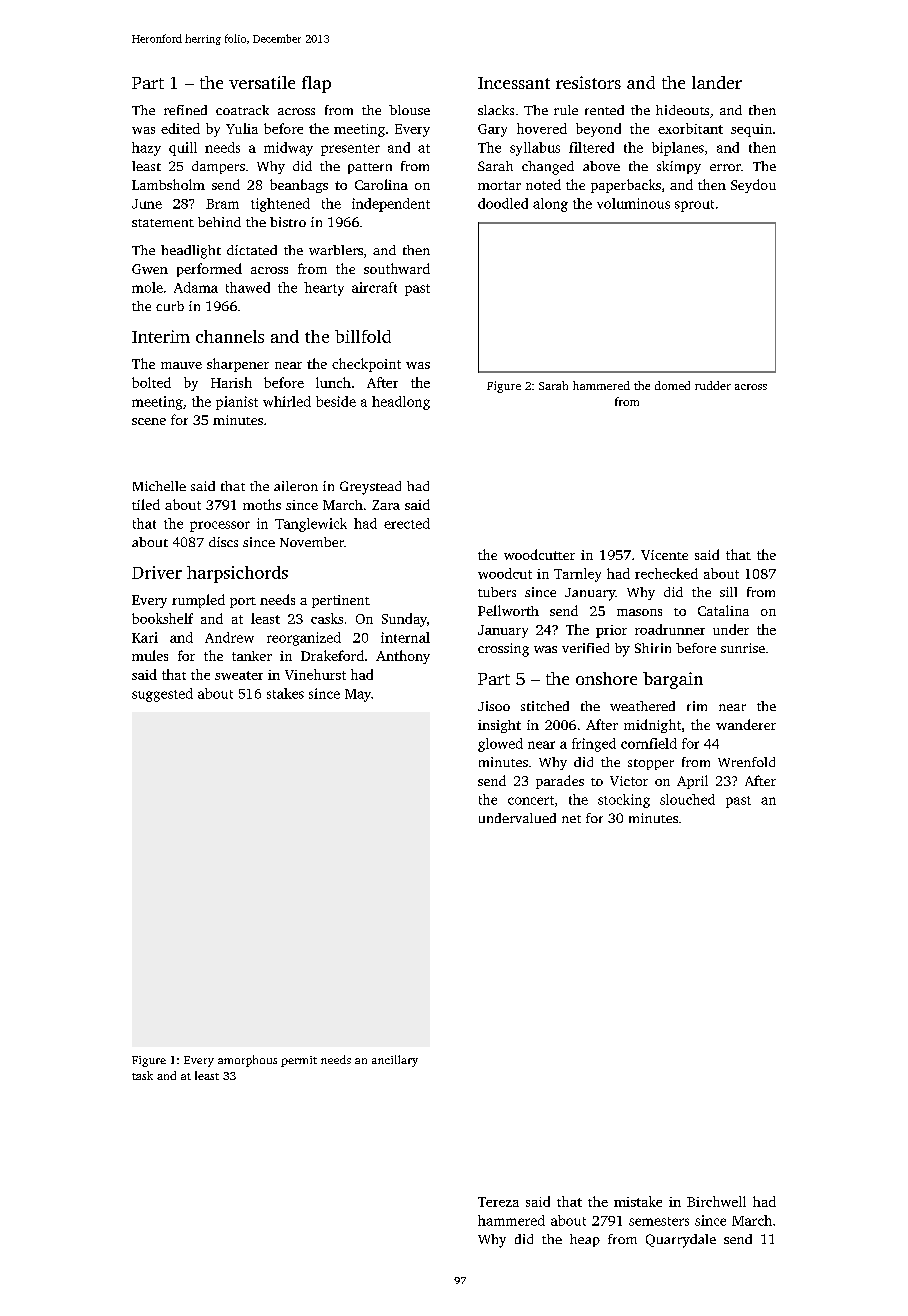 The image size is (908, 1316). What do you see at coordinates (664, 555) in the screenshot?
I see `Vicente` at bounding box center [664, 555].
